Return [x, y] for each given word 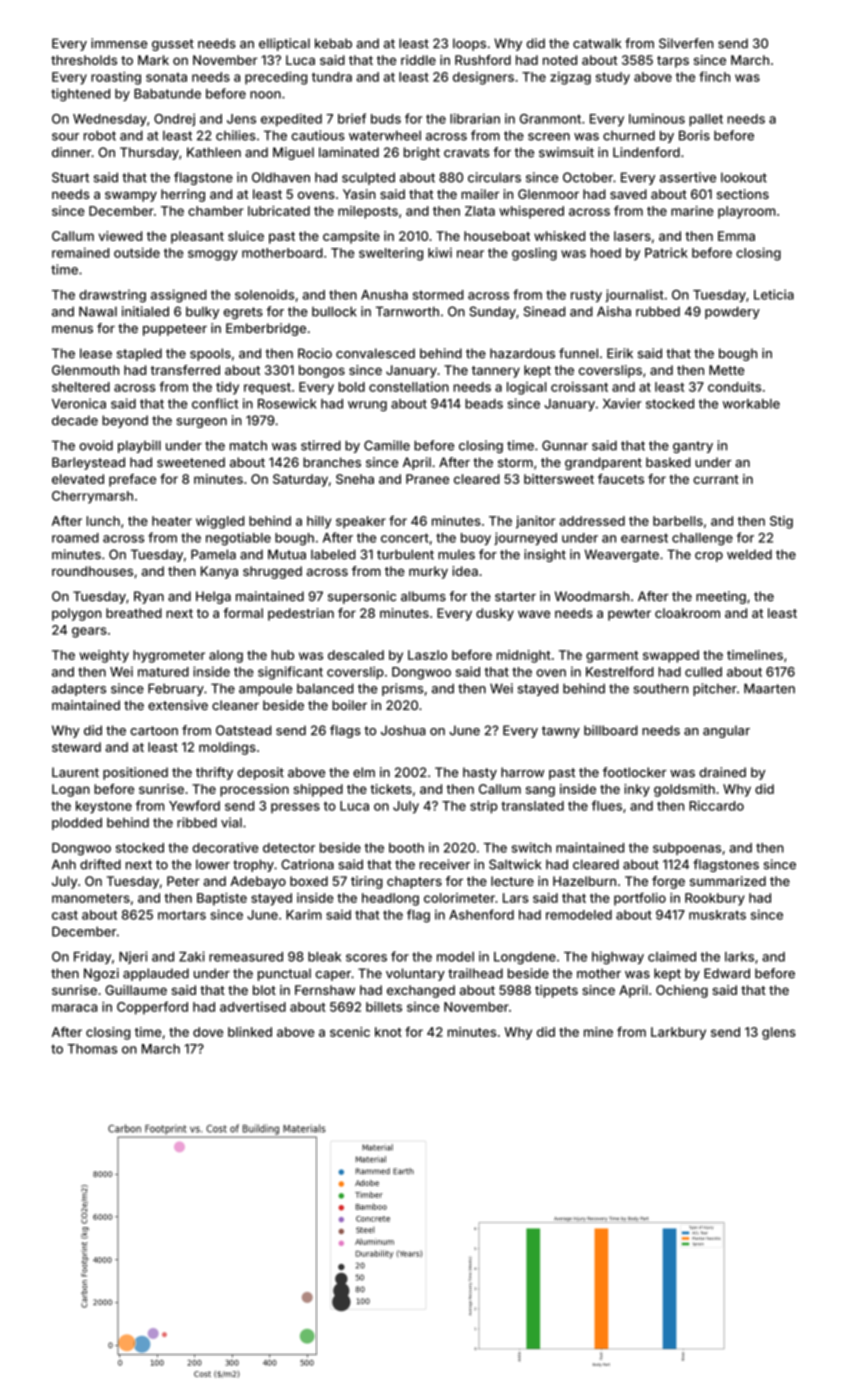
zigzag [570, 78]
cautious [318, 135]
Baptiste [222, 899]
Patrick [666, 252]
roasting [116, 78]
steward [76, 747]
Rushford [483, 60]
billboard [611, 730]
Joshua [403, 730]
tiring [367, 882]
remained [80, 252]
